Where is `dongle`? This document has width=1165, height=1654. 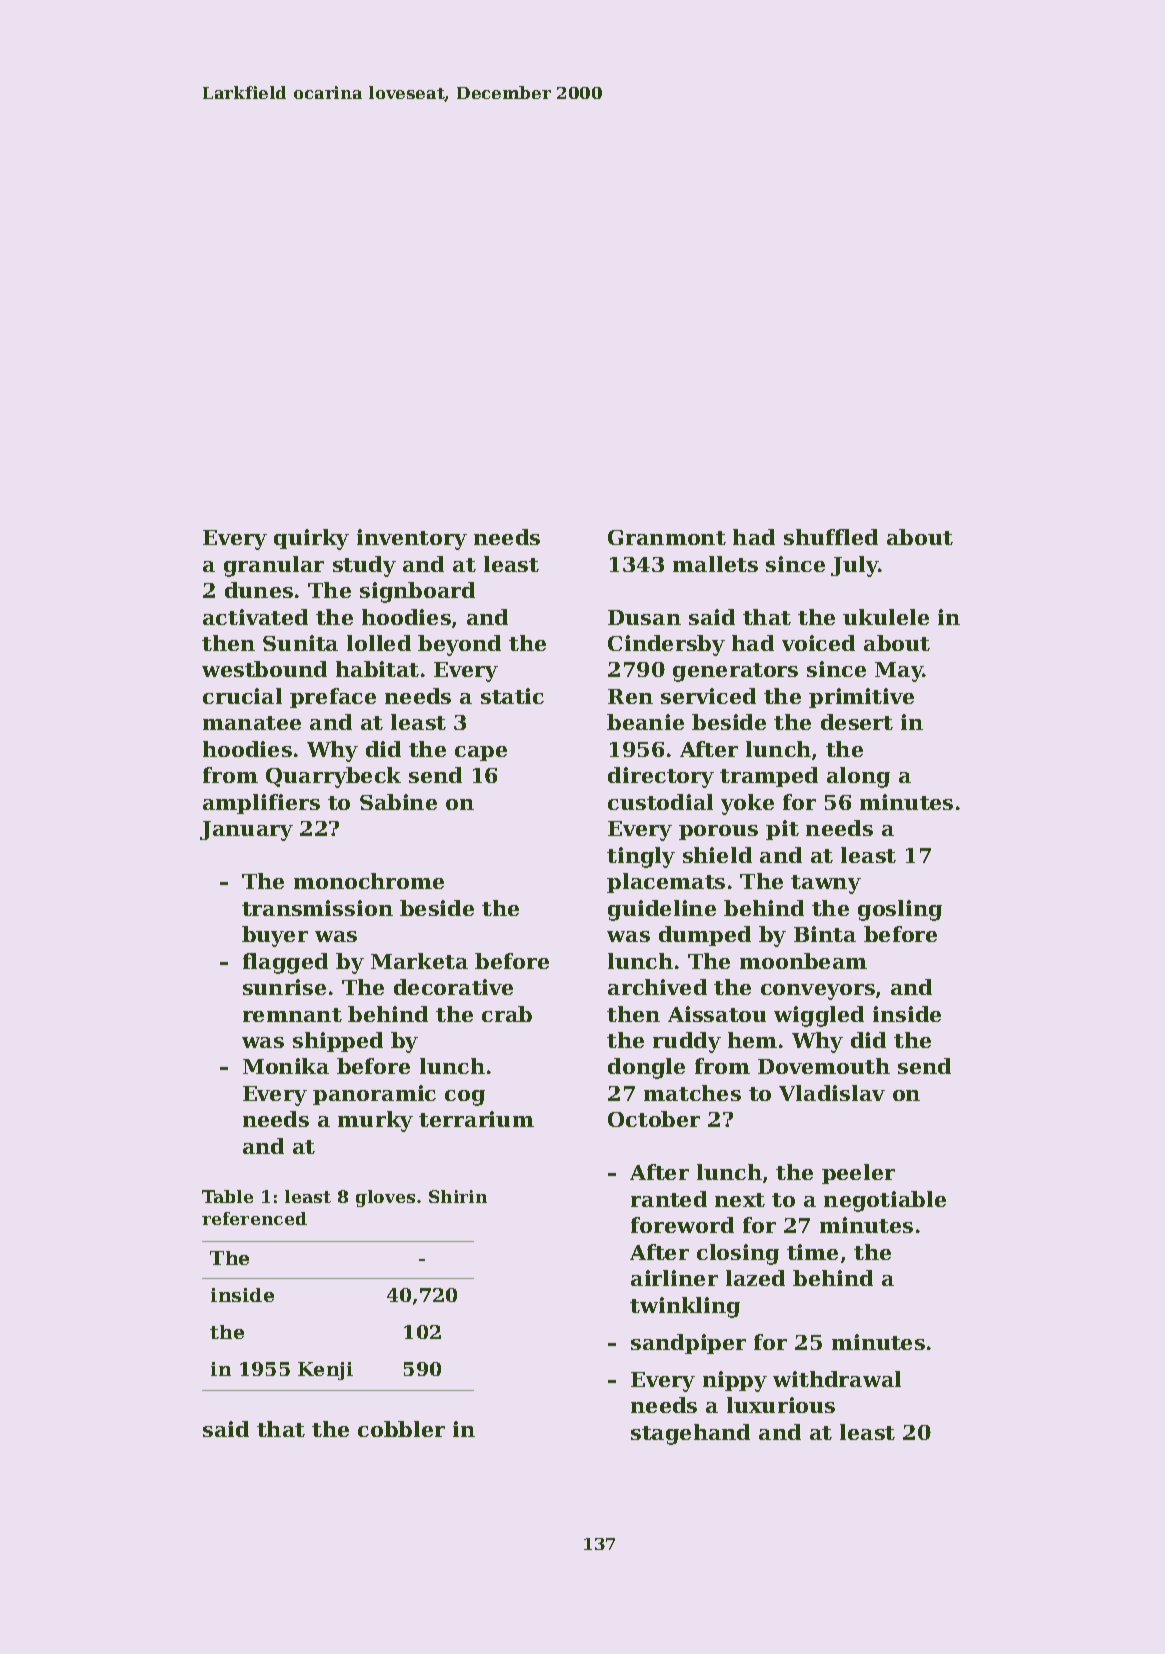 dongle is located at coordinates (646, 1068).
